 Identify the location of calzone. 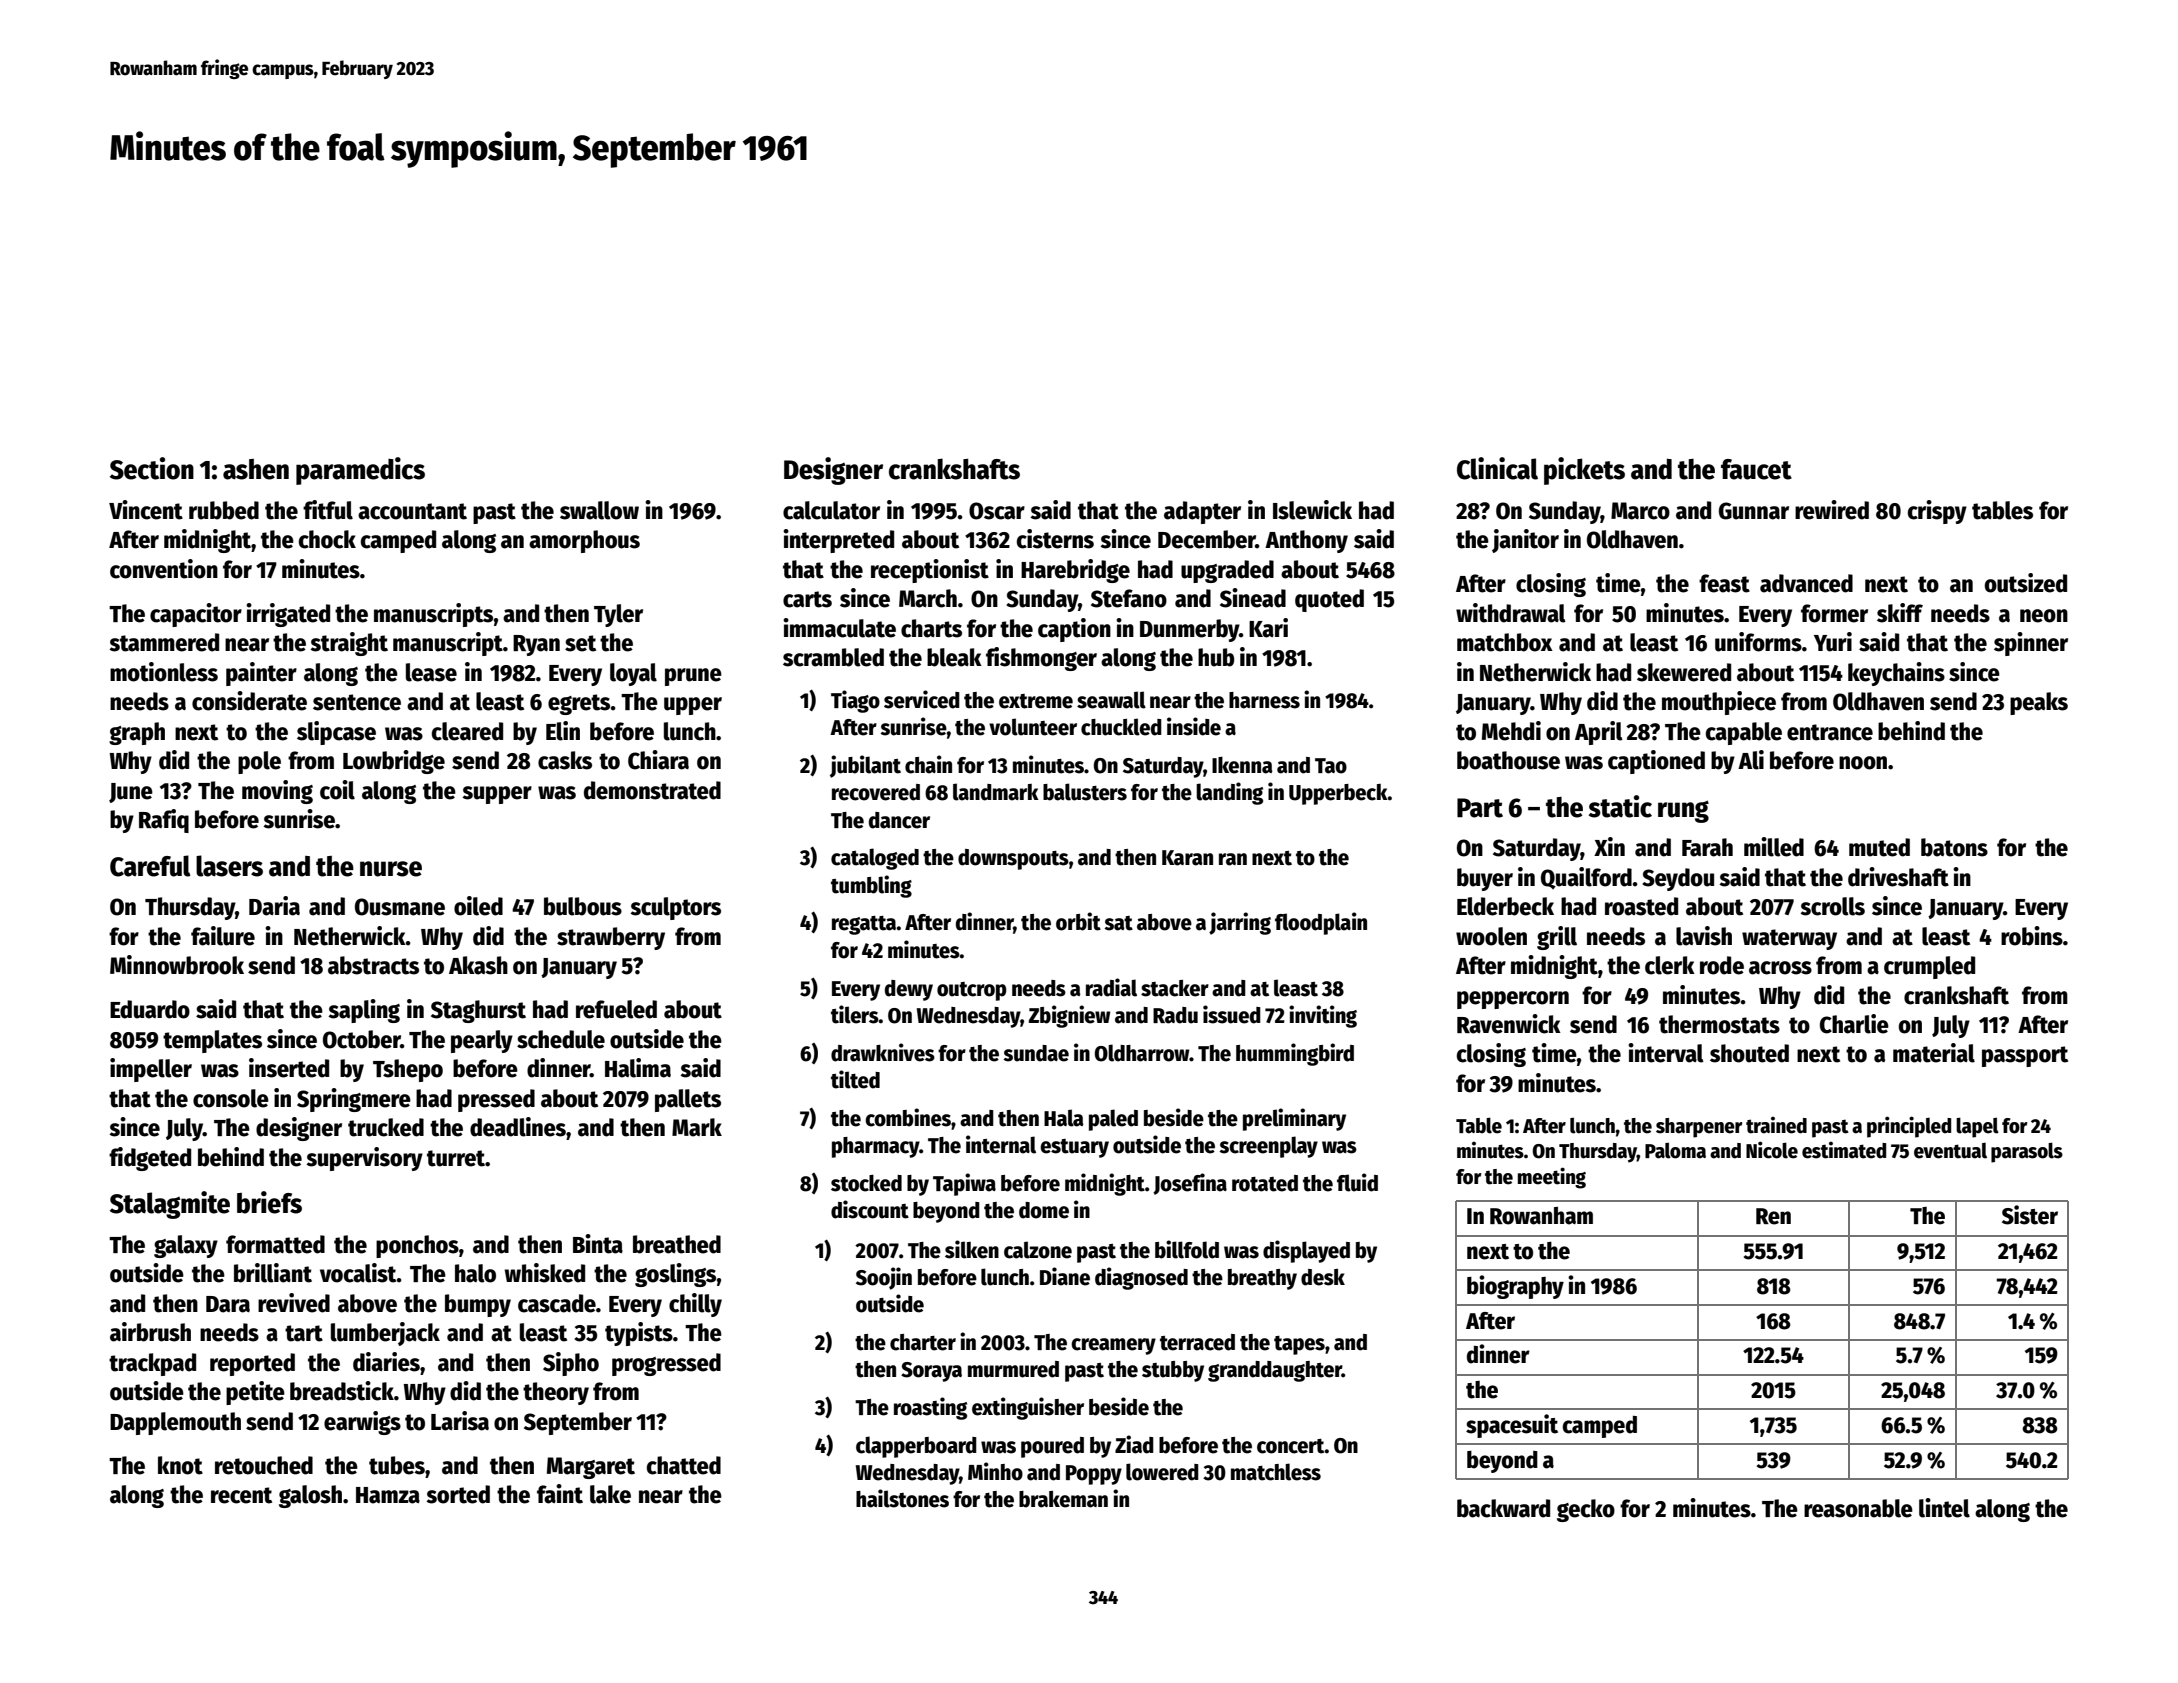
(1038, 1250).
